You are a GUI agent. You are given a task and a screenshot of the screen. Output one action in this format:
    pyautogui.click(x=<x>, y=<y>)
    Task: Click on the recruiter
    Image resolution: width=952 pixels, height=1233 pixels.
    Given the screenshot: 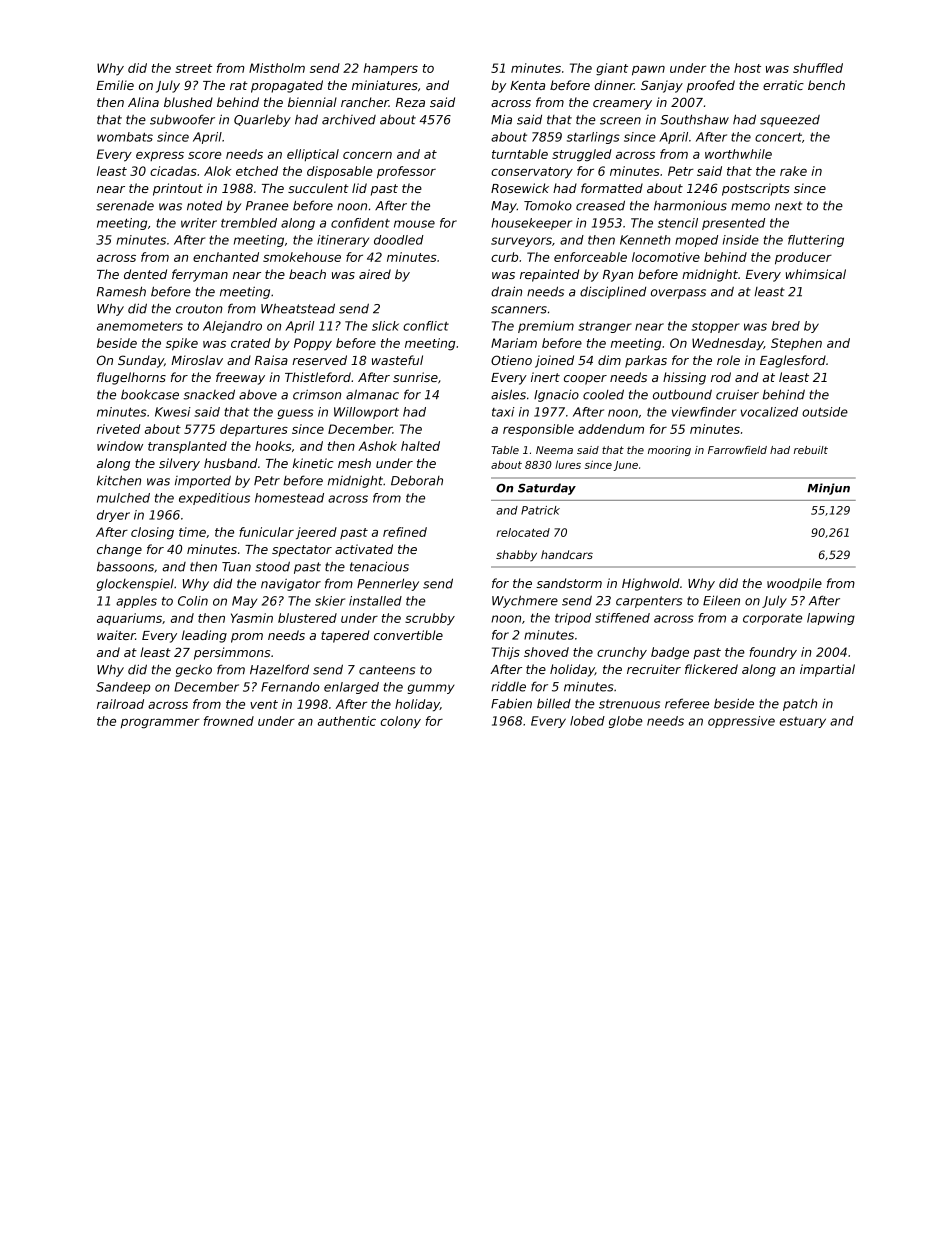 What is the action you would take?
    pyautogui.click(x=654, y=669)
